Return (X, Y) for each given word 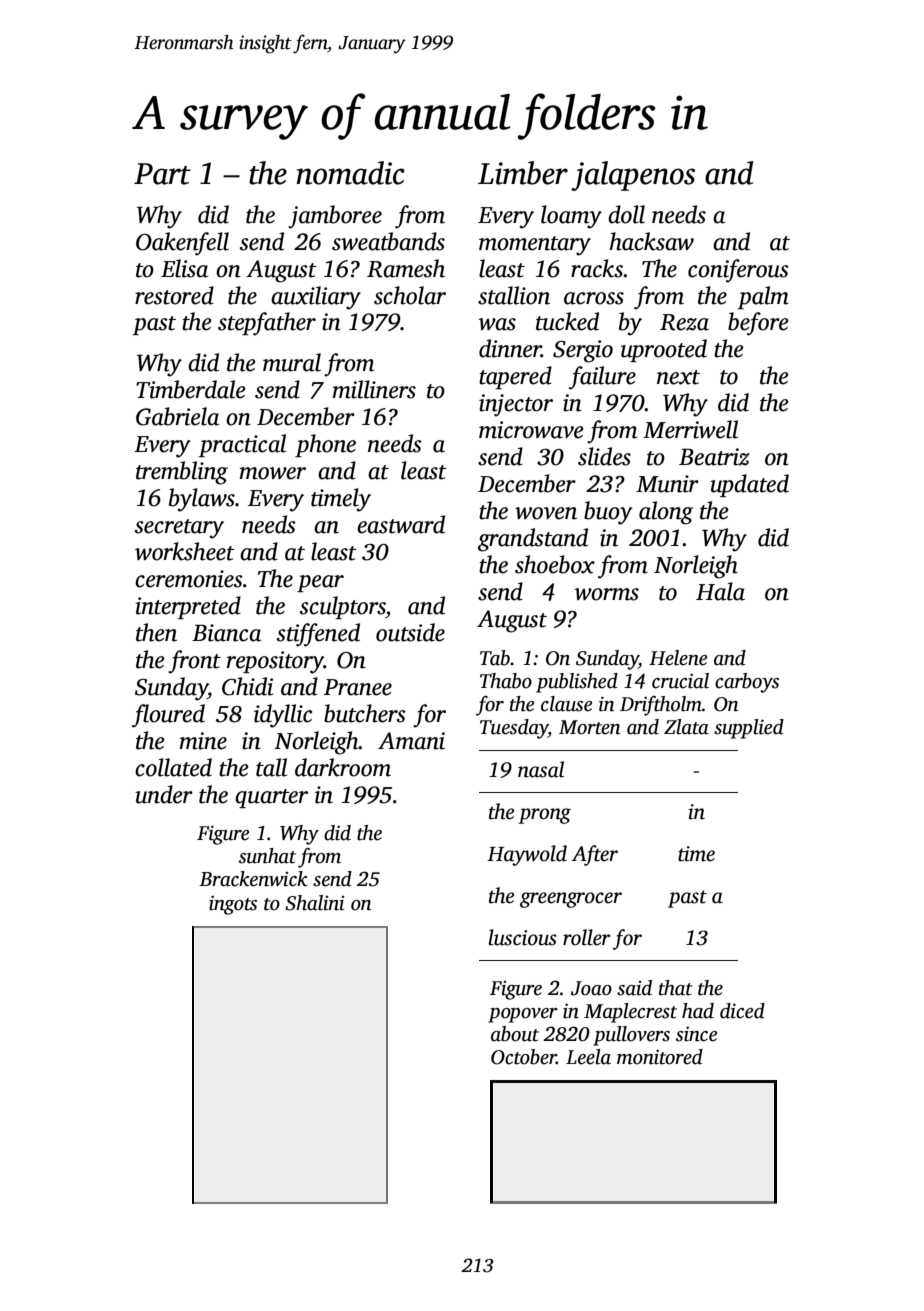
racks (597, 268)
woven (546, 513)
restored (174, 295)
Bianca (226, 633)
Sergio (583, 351)
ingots (233, 905)
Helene (678, 658)
